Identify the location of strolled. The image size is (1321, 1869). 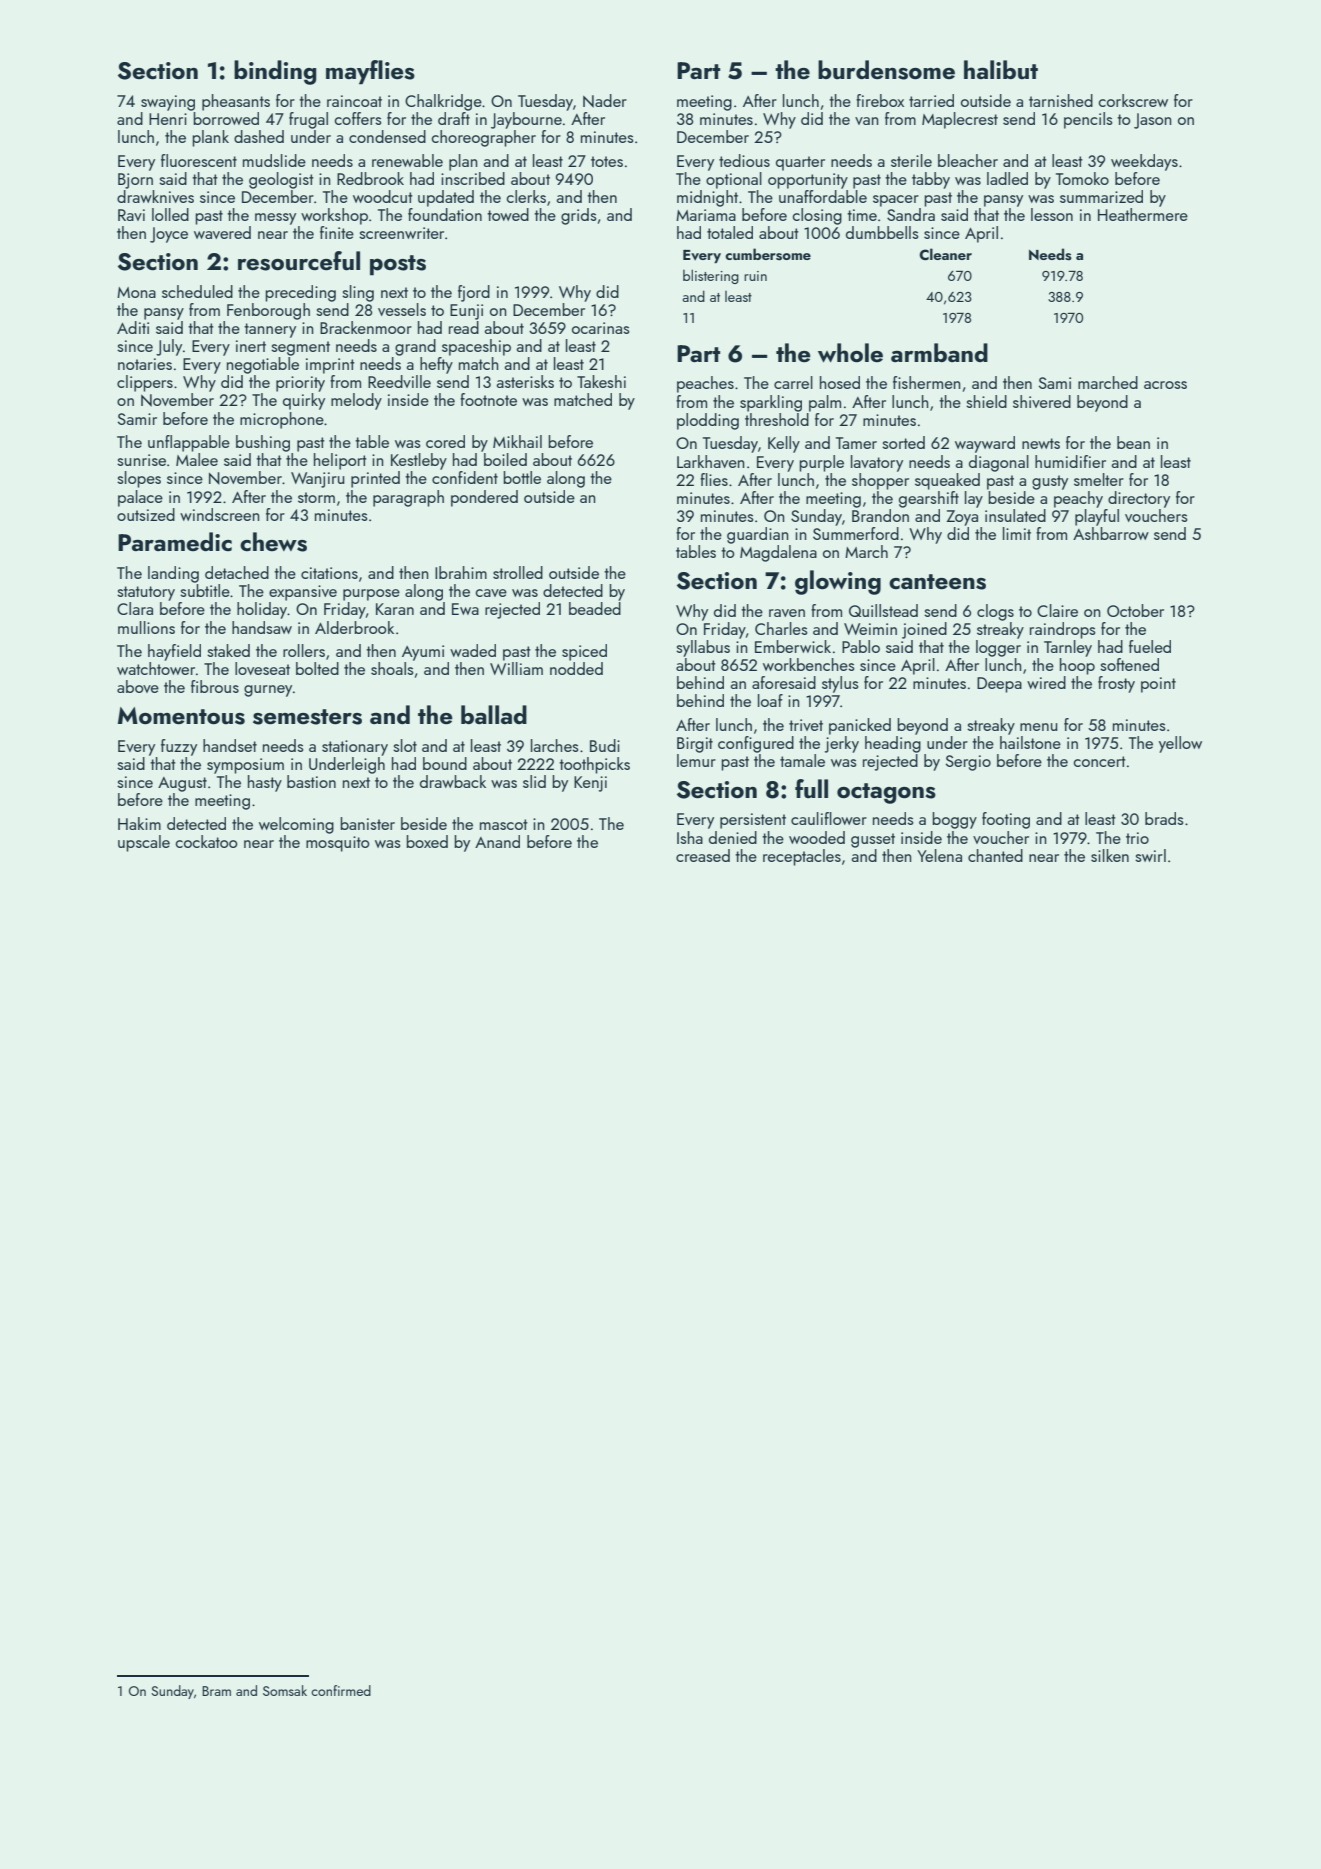
(518, 572).
